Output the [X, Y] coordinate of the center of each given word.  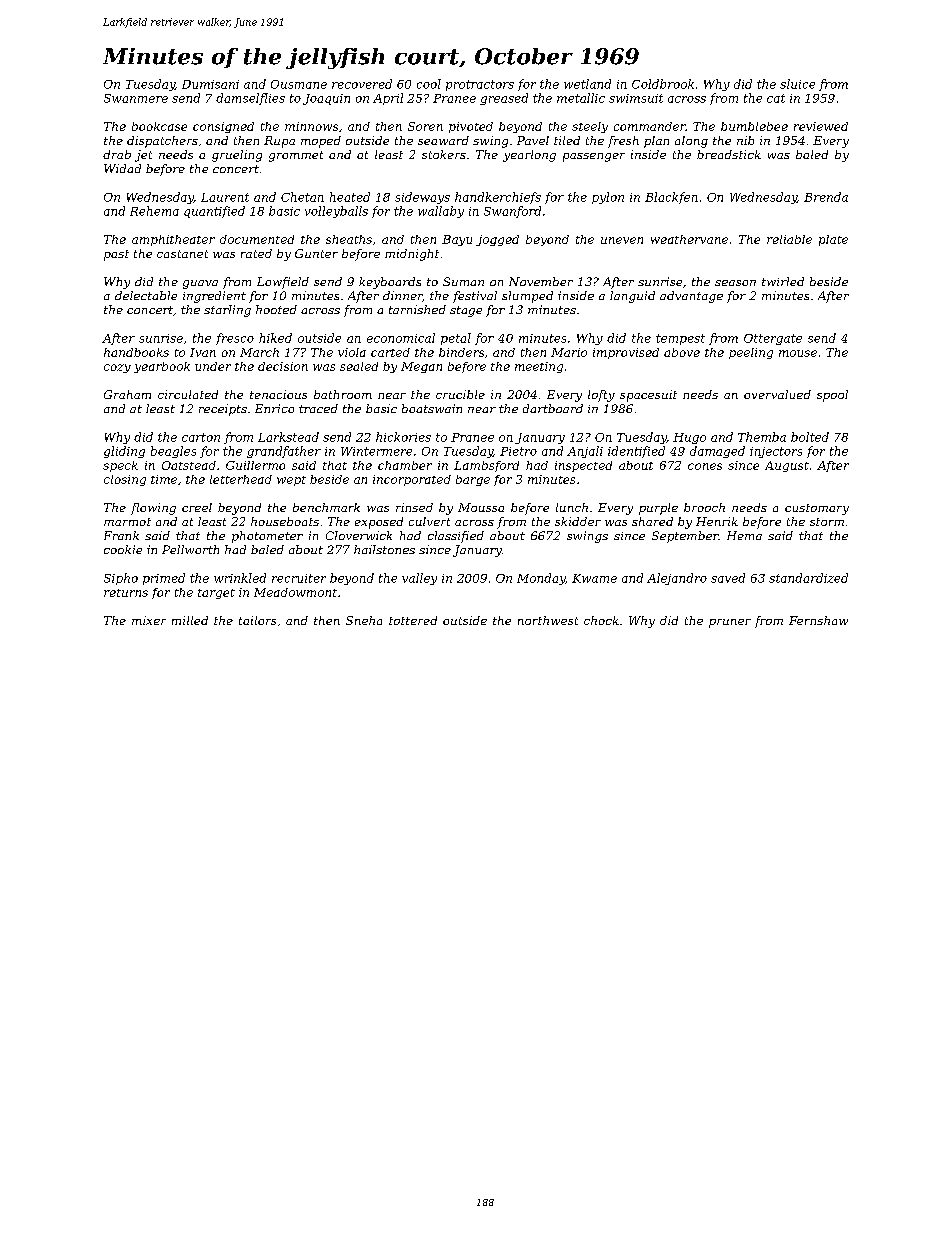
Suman [463, 281]
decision [283, 366]
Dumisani [210, 84]
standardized [808, 578]
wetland [587, 84]
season [735, 283]
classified [456, 537]
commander [650, 126]
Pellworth [190, 549]
